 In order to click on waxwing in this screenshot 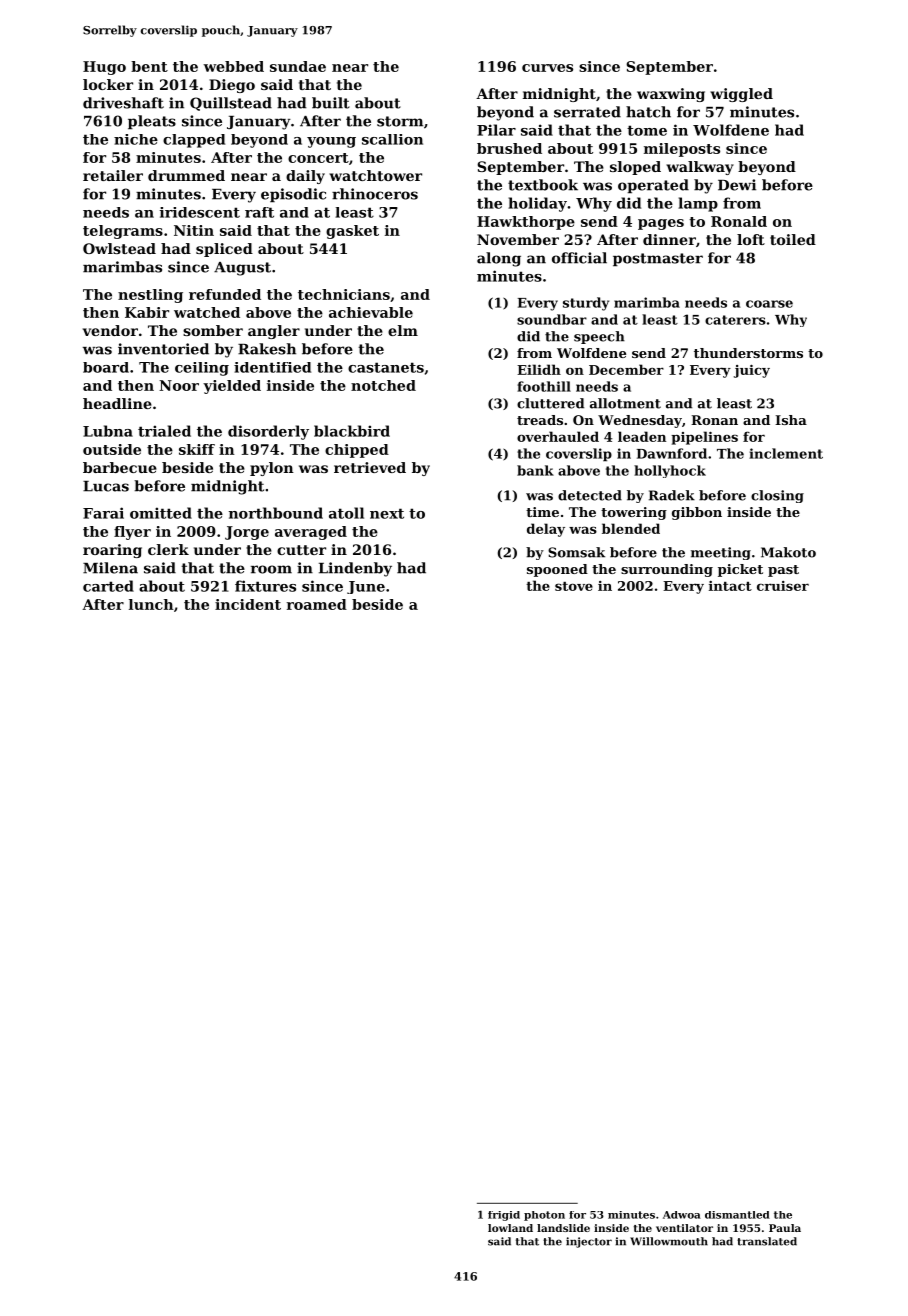, I will do `click(671, 95)`.
